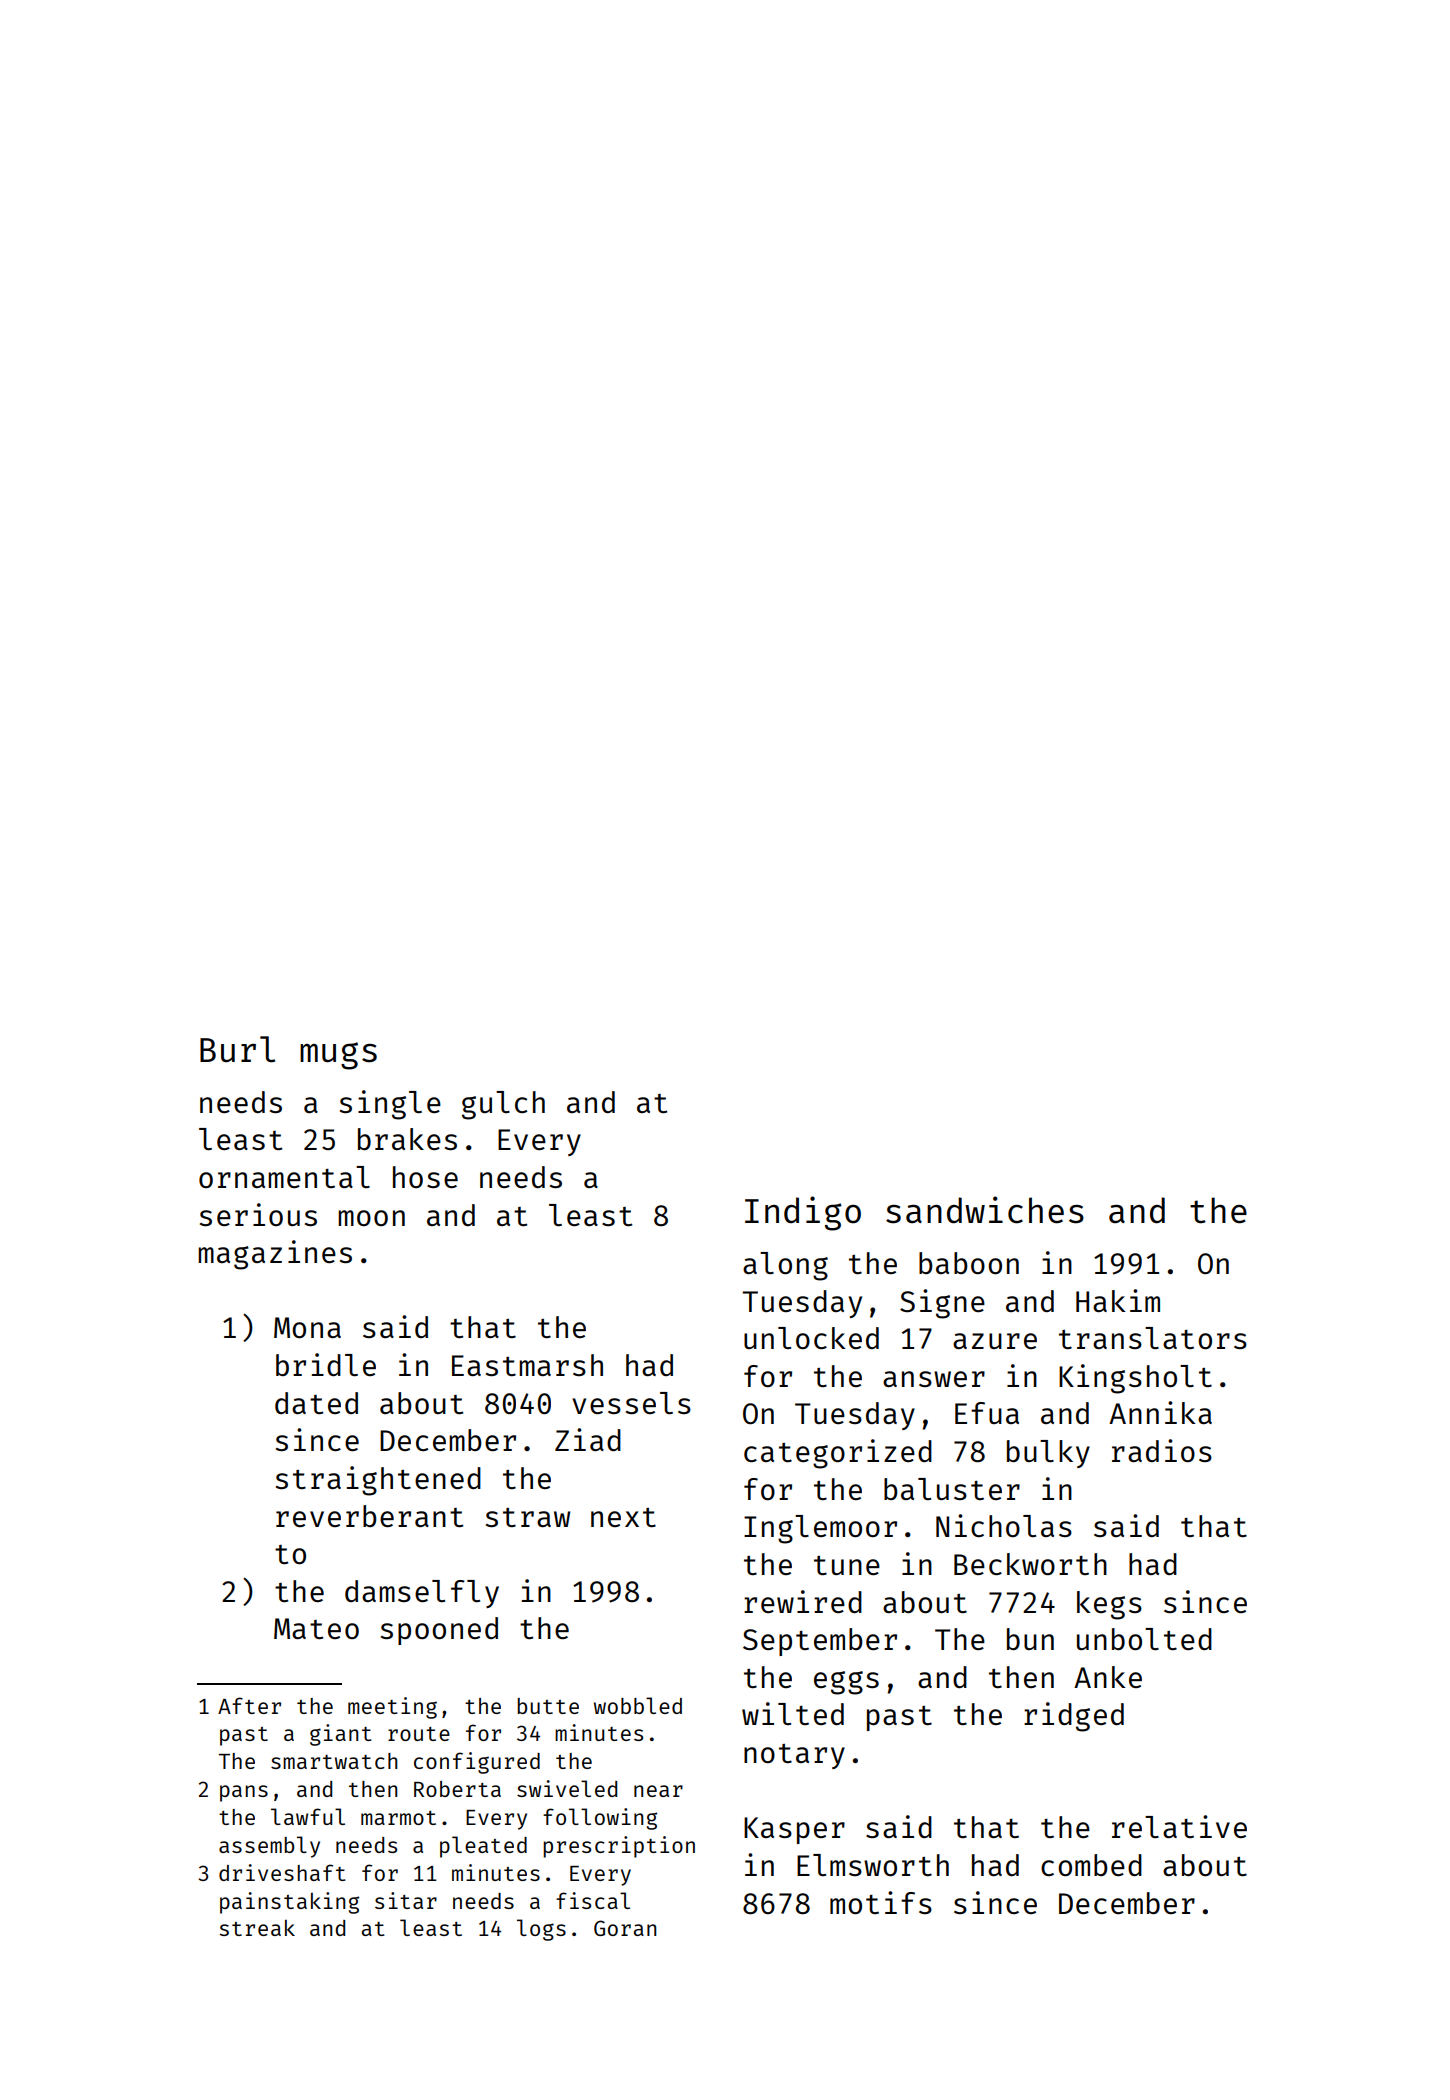 This document has height=2100, width=1450. What do you see at coordinates (1030, 1564) in the document?
I see `Beckworth` at bounding box center [1030, 1564].
